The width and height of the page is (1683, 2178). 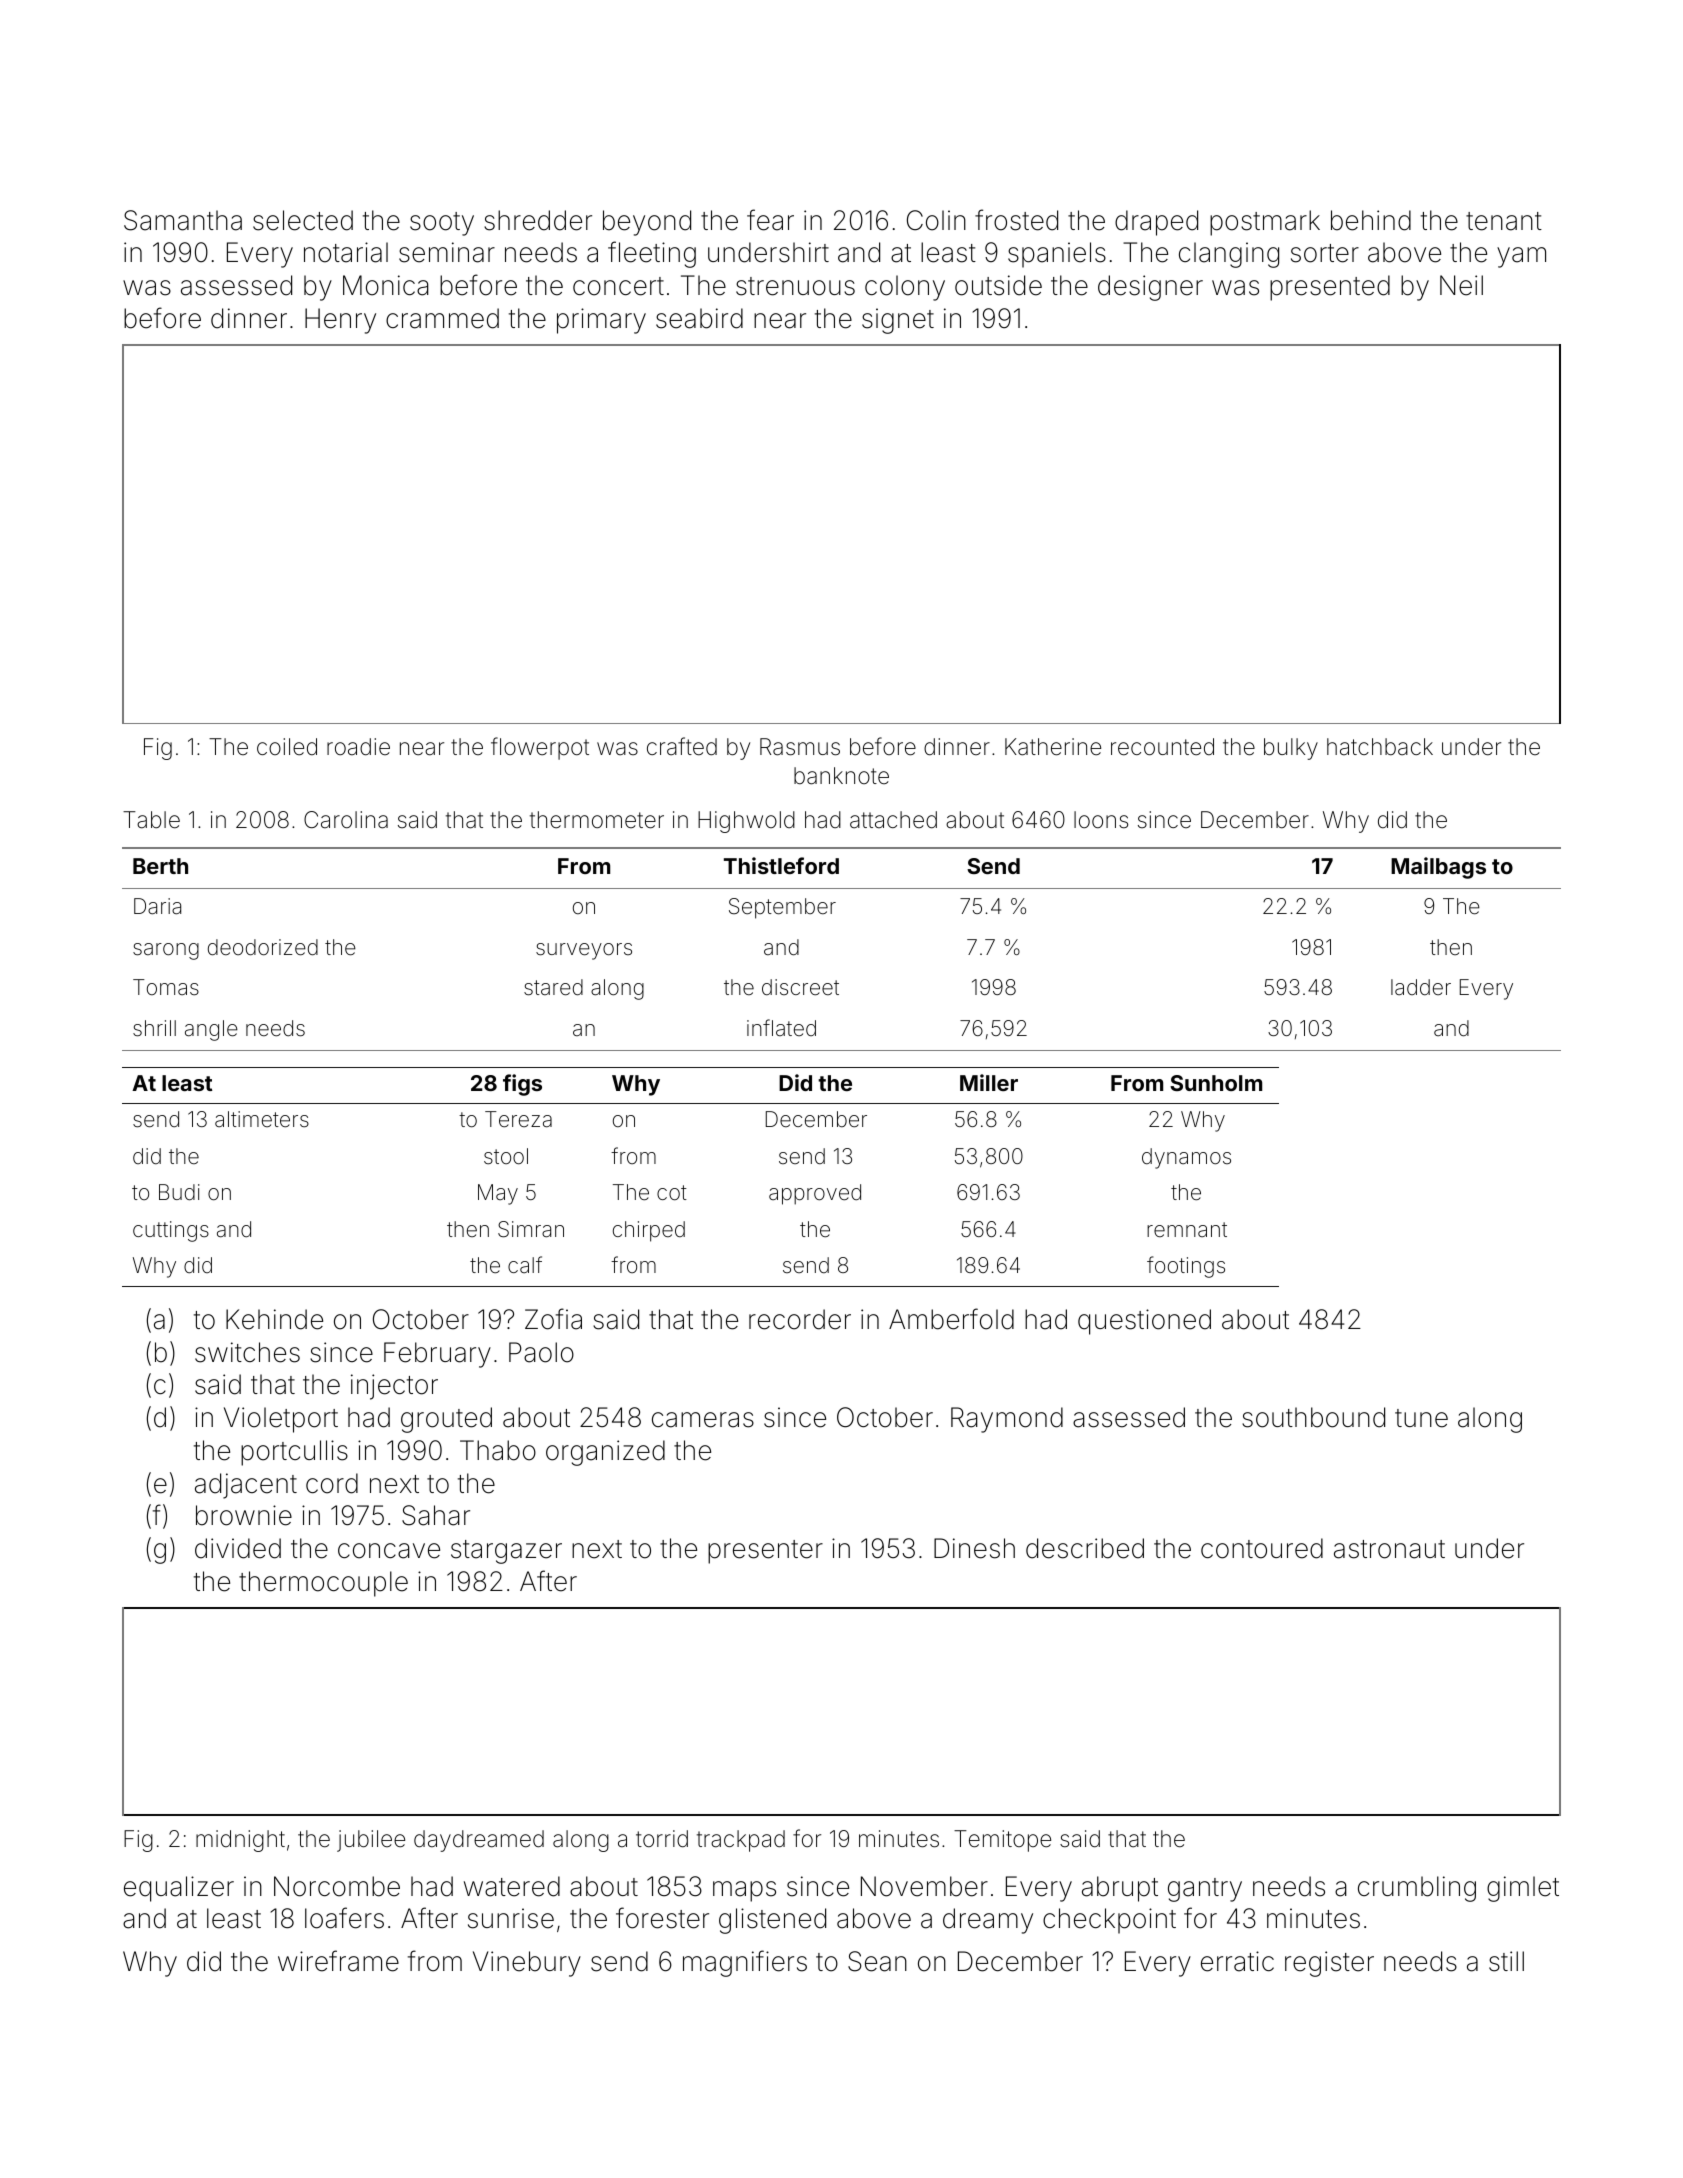 What do you see at coordinates (745, 1963) in the page?
I see `magnifiers` at bounding box center [745, 1963].
